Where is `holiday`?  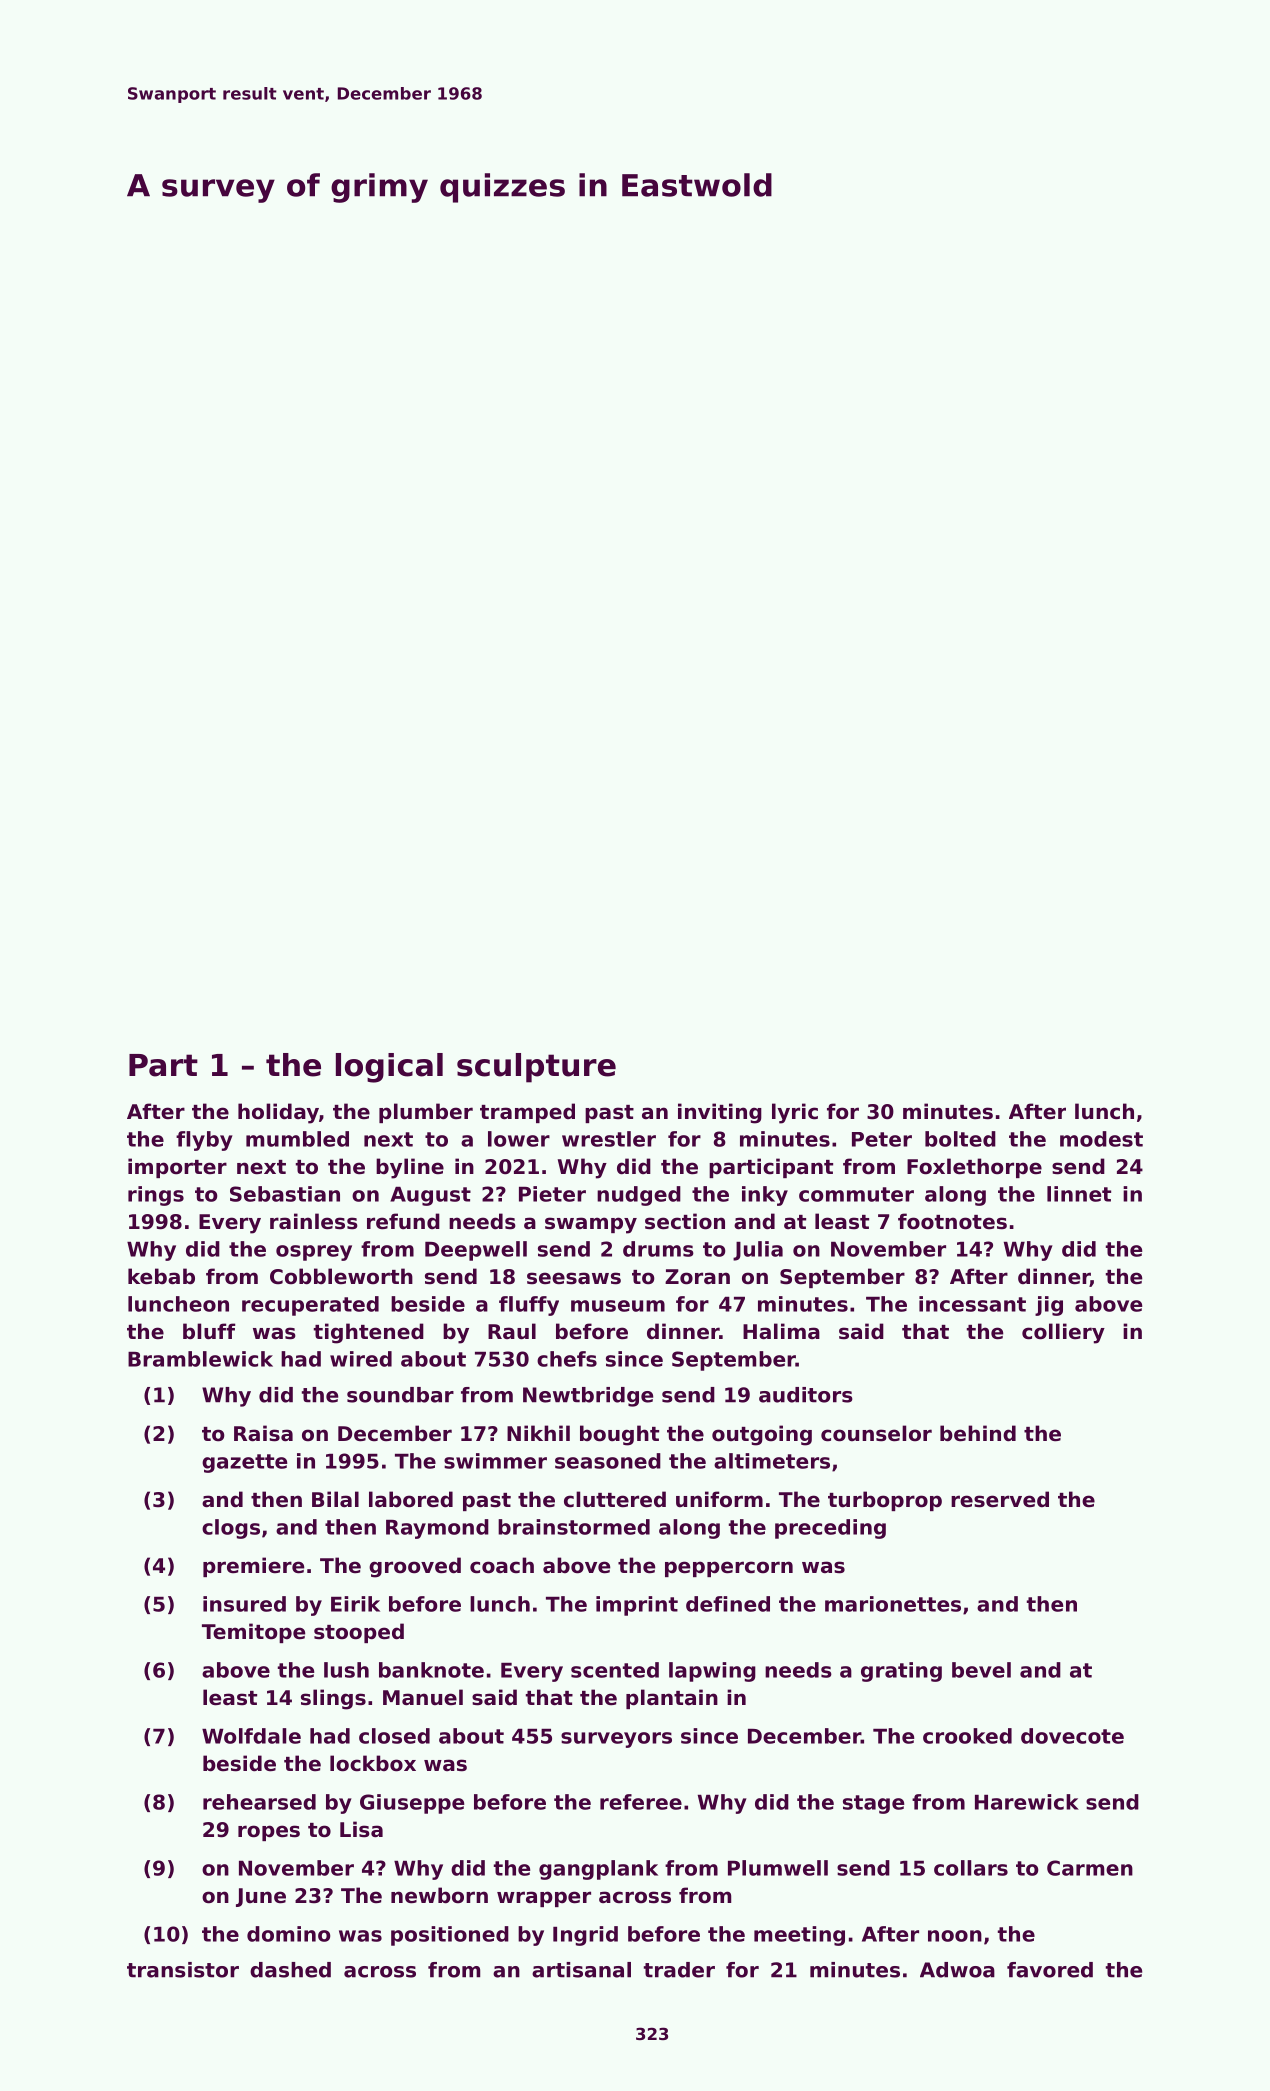 holiday is located at coordinates (278, 1113).
